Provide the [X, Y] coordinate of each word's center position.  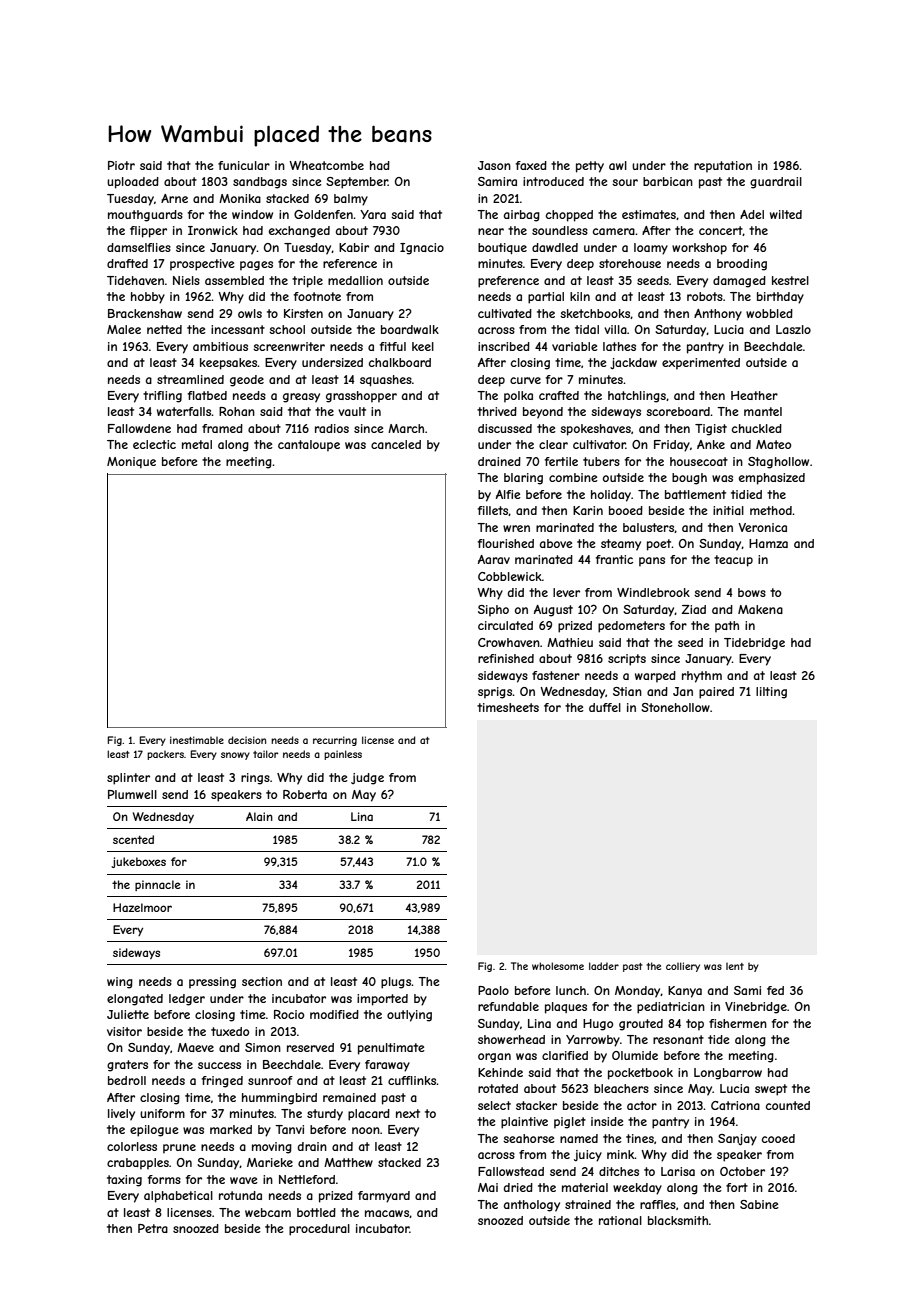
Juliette [128, 1014]
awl [618, 165]
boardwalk [410, 329]
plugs [396, 983]
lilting [771, 693]
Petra [153, 1228]
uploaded [133, 183]
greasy [301, 398]
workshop [699, 249]
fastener [556, 675]
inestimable [197, 740]
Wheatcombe [326, 165]
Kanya [685, 992]
